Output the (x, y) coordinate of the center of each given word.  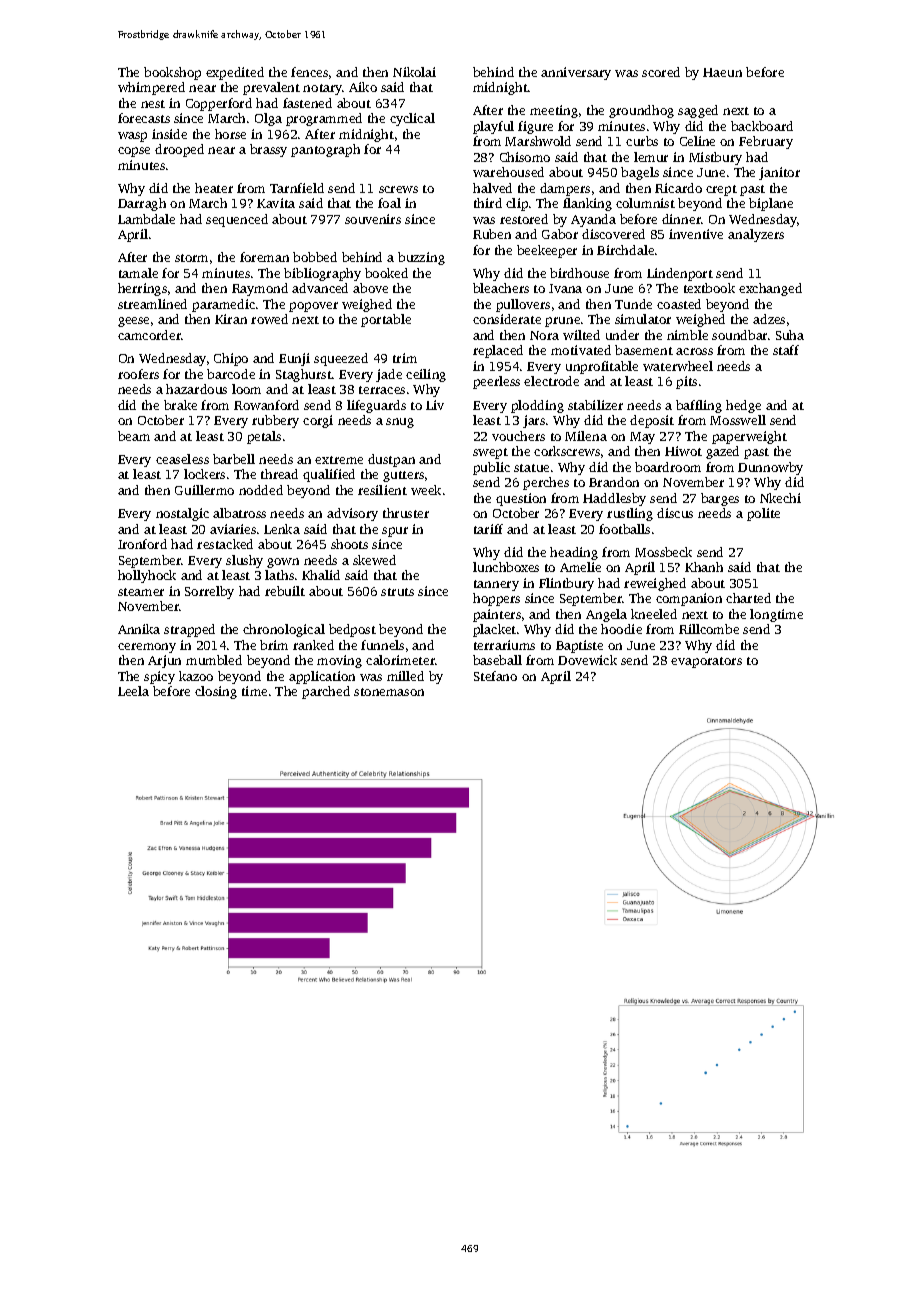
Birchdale (625, 250)
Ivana (565, 288)
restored (524, 219)
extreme (339, 460)
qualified (329, 475)
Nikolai (414, 72)
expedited (235, 73)
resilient (382, 490)
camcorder (149, 335)
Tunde (633, 304)
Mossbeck (663, 552)
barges (720, 499)
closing (216, 692)
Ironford (142, 544)
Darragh (142, 204)
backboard (762, 126)
